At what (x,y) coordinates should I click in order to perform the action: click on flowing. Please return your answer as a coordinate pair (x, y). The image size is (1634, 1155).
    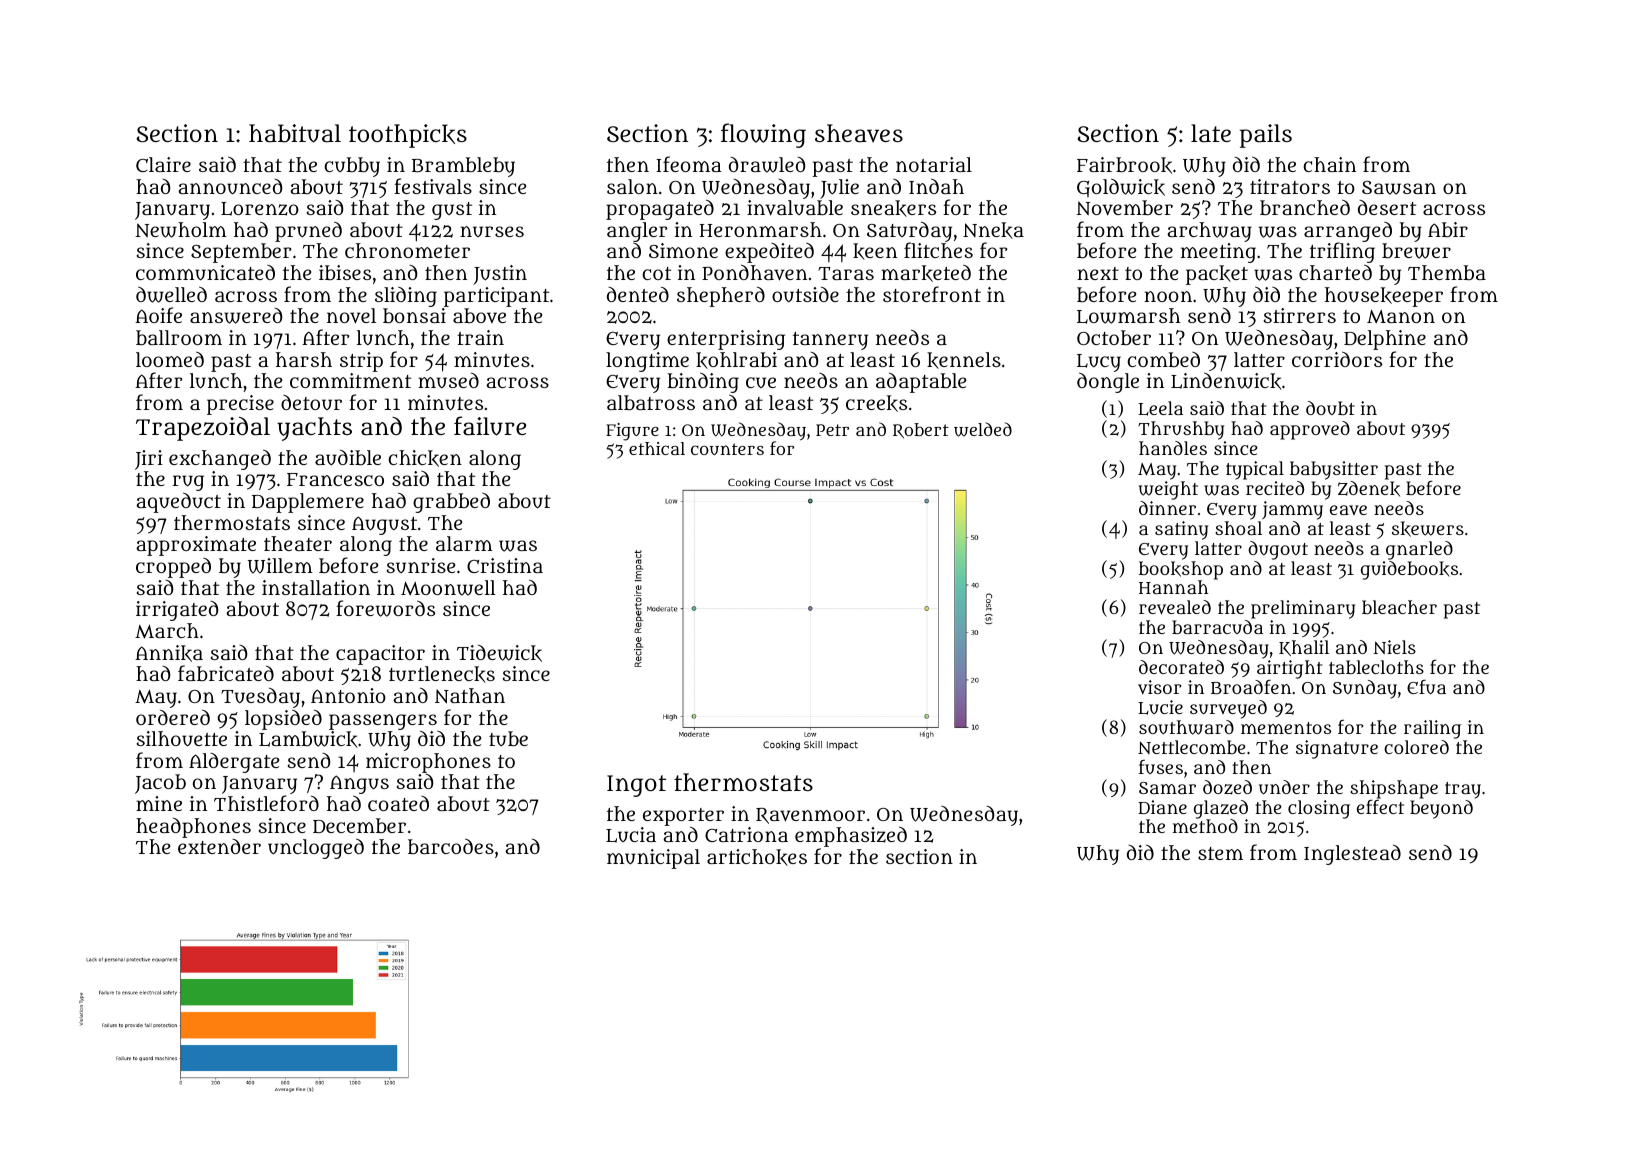
    Looking at the image, I should click on (763, 135).
